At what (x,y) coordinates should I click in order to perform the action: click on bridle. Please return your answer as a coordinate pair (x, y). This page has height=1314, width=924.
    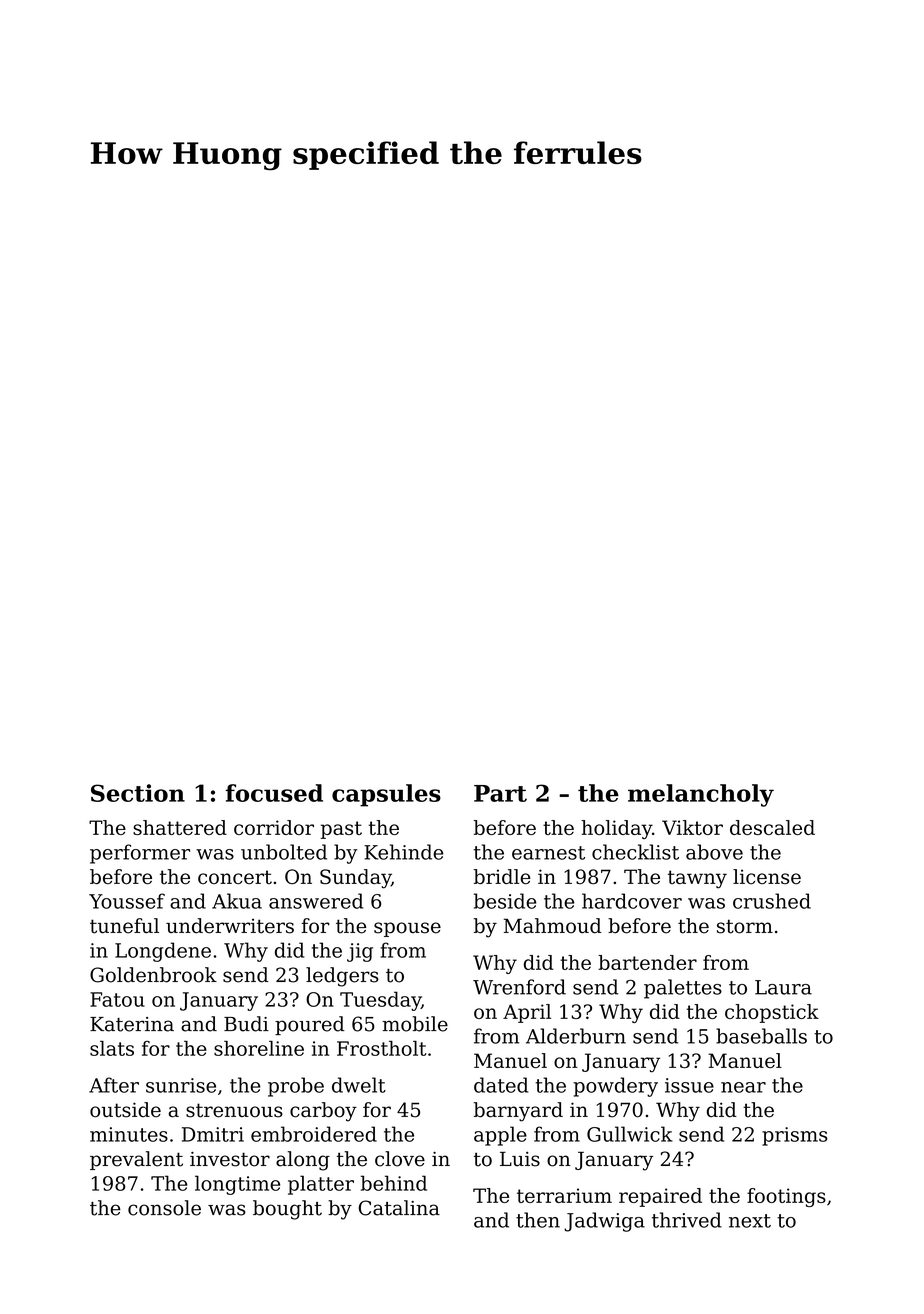
    Looking at the image, I should click on (502, 877).
